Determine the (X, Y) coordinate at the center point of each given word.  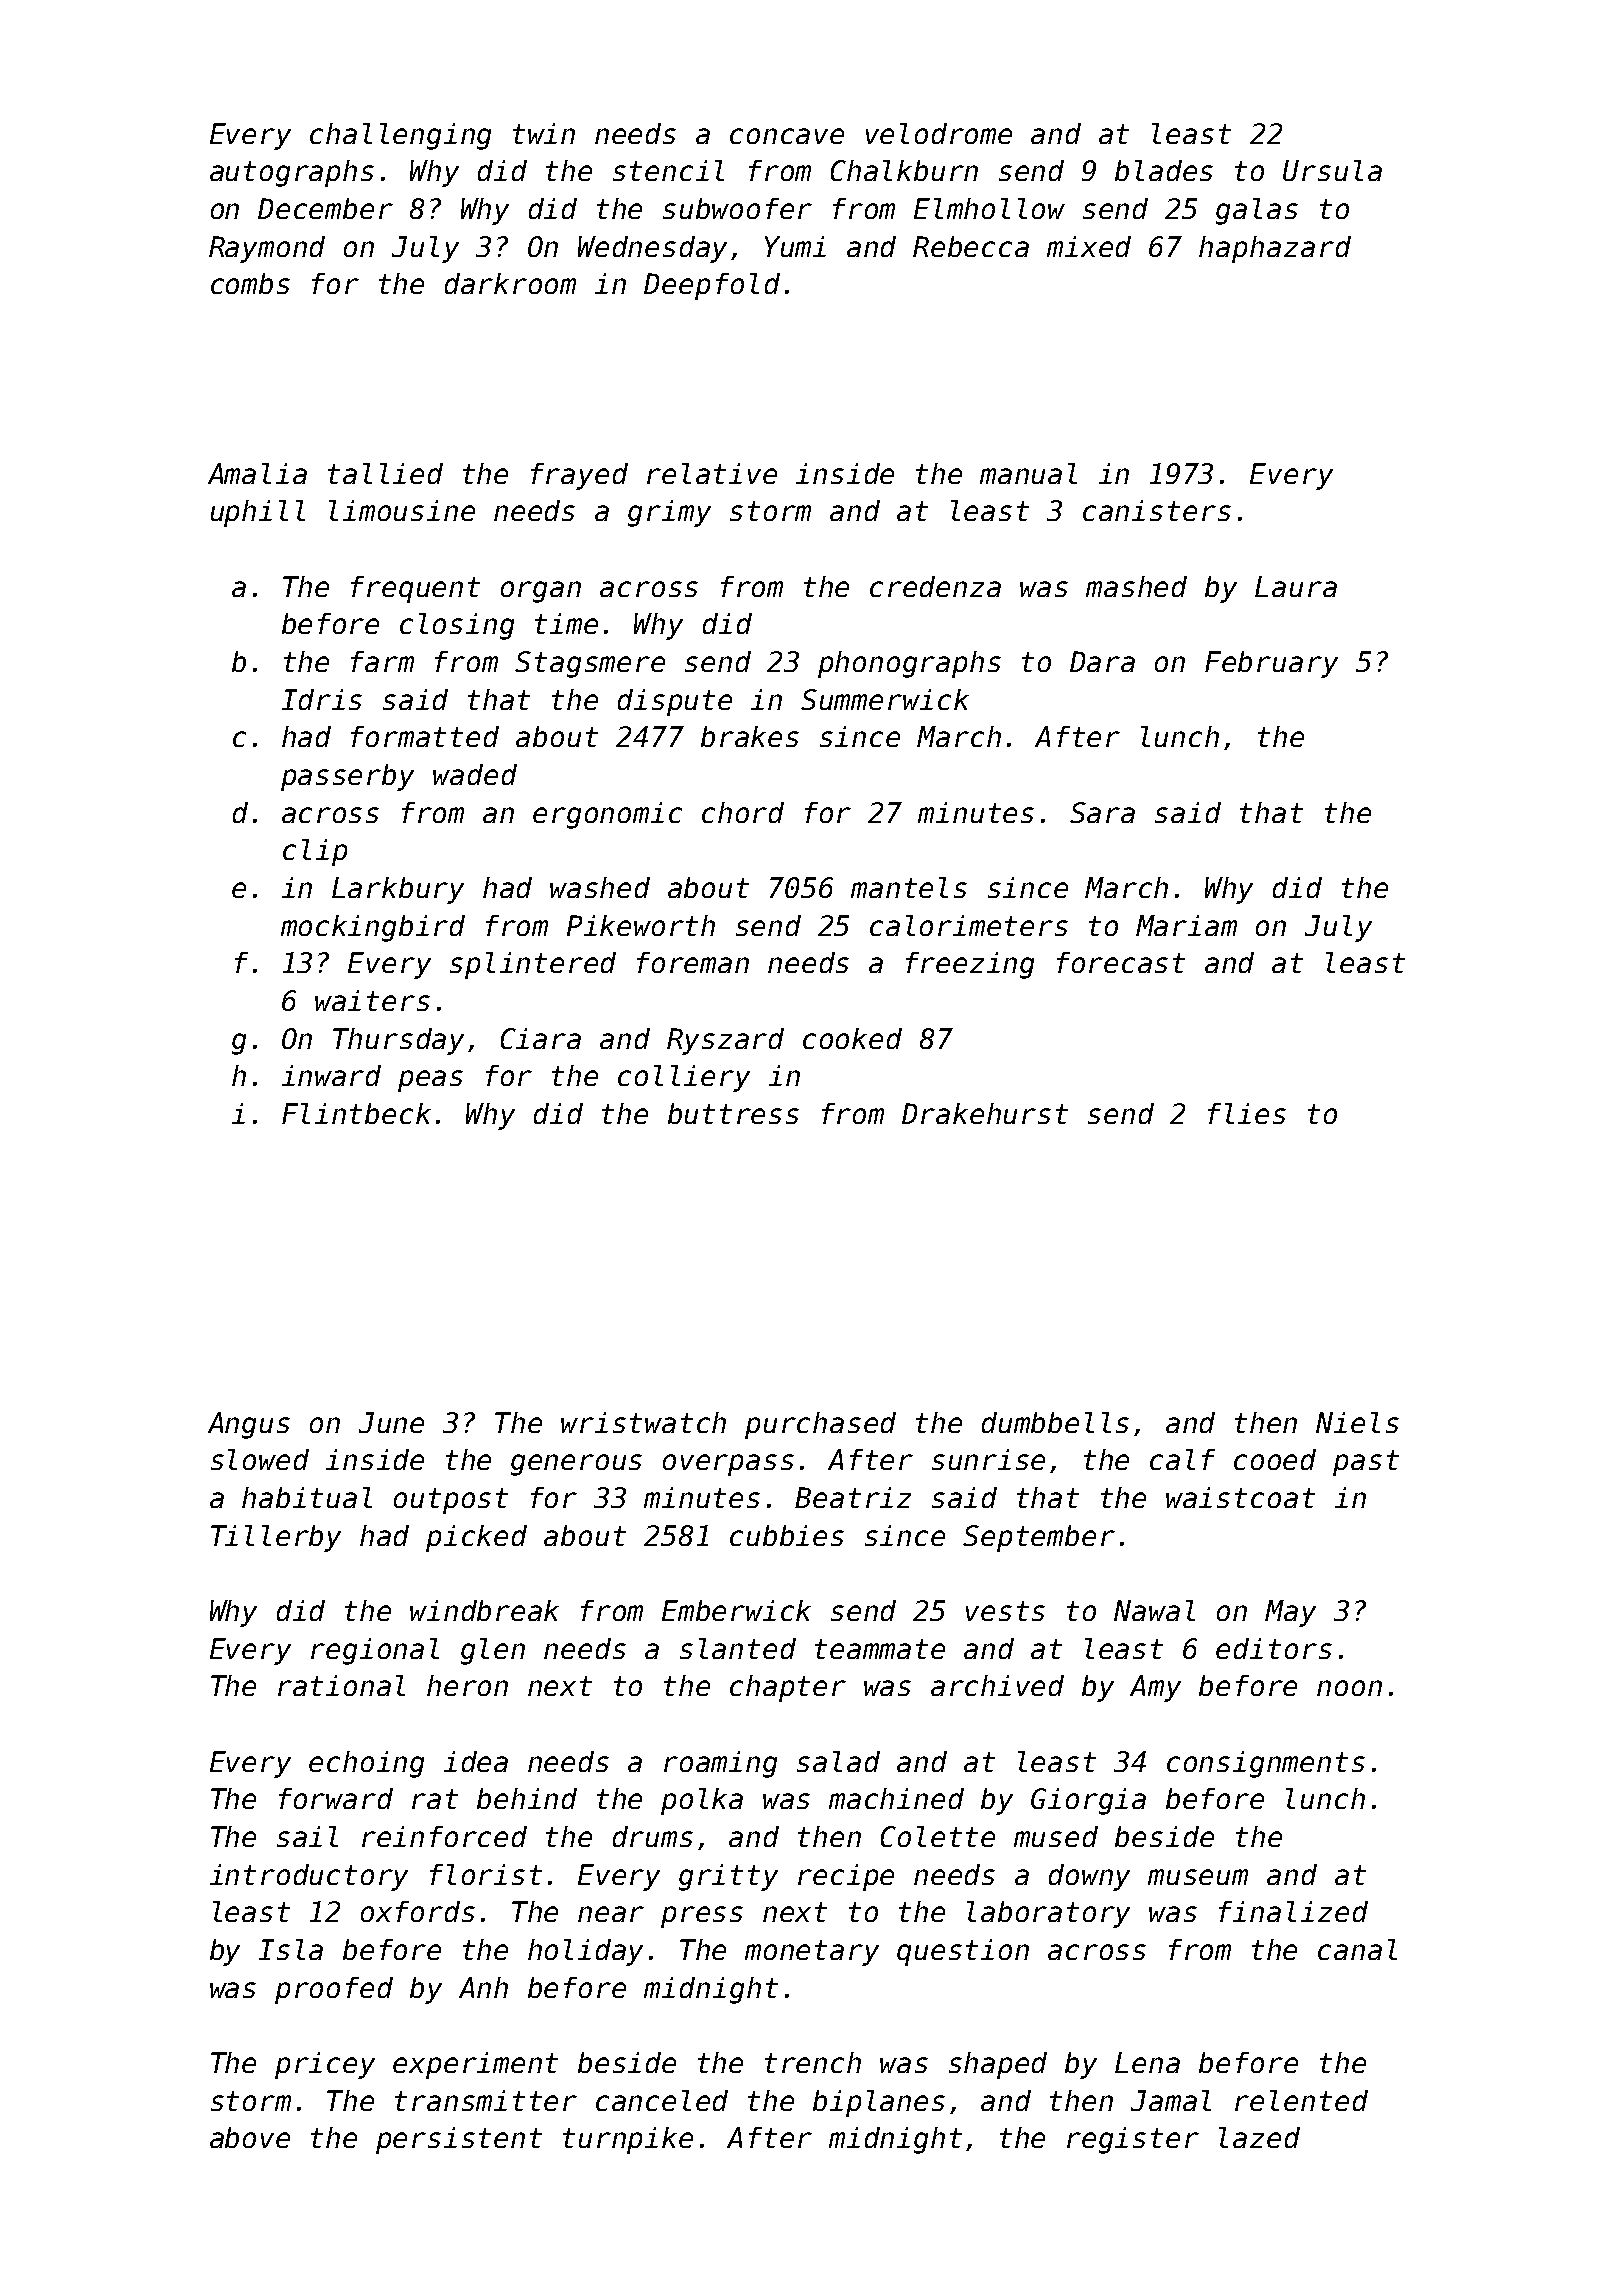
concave (787, 136)
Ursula (1332, 170)
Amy (1155, 1688)
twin (544, 133)
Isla (291, 1949)
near (611, 1914)
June (391, 1422)
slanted (738, 1648)
